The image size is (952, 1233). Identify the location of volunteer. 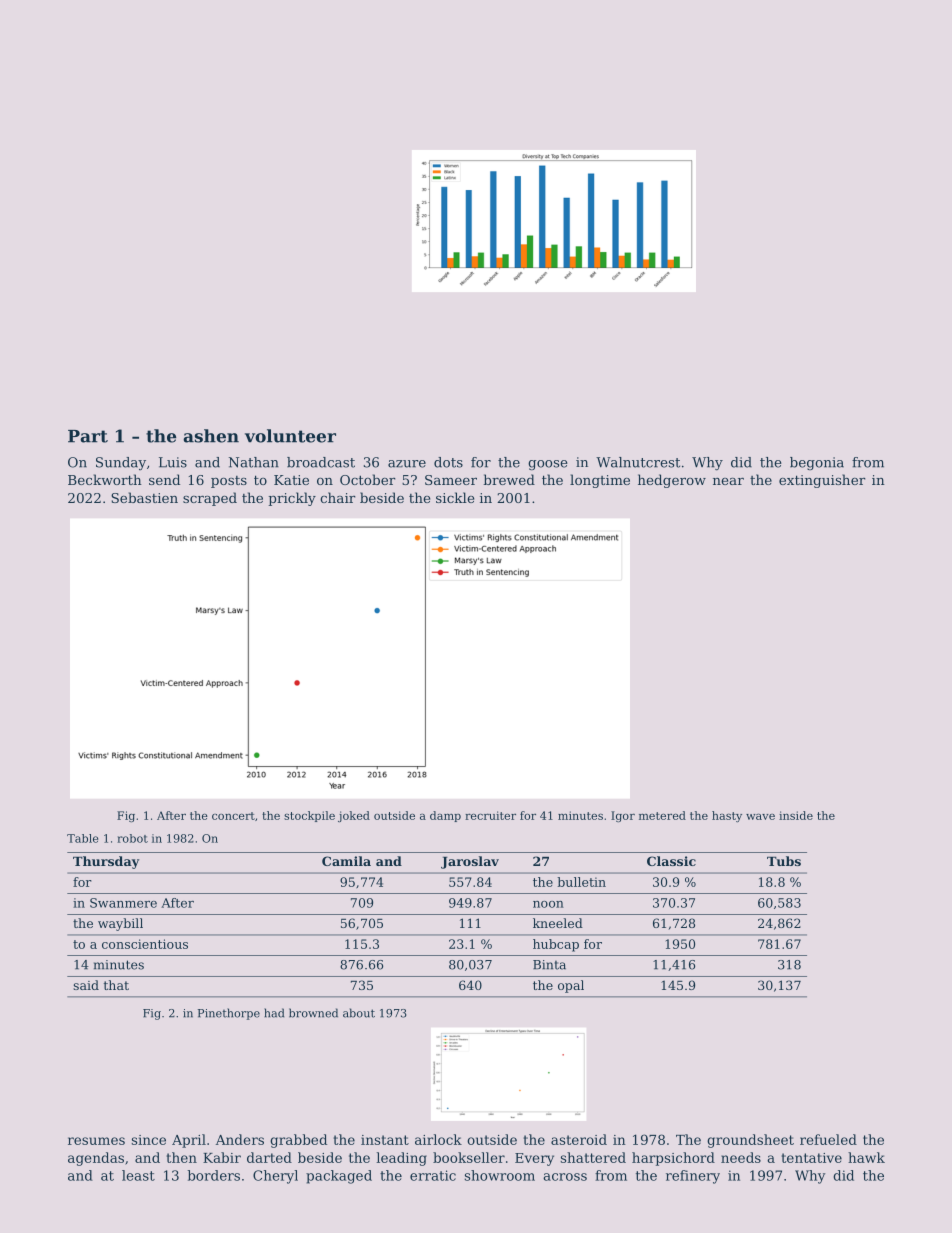
(290, 436).
